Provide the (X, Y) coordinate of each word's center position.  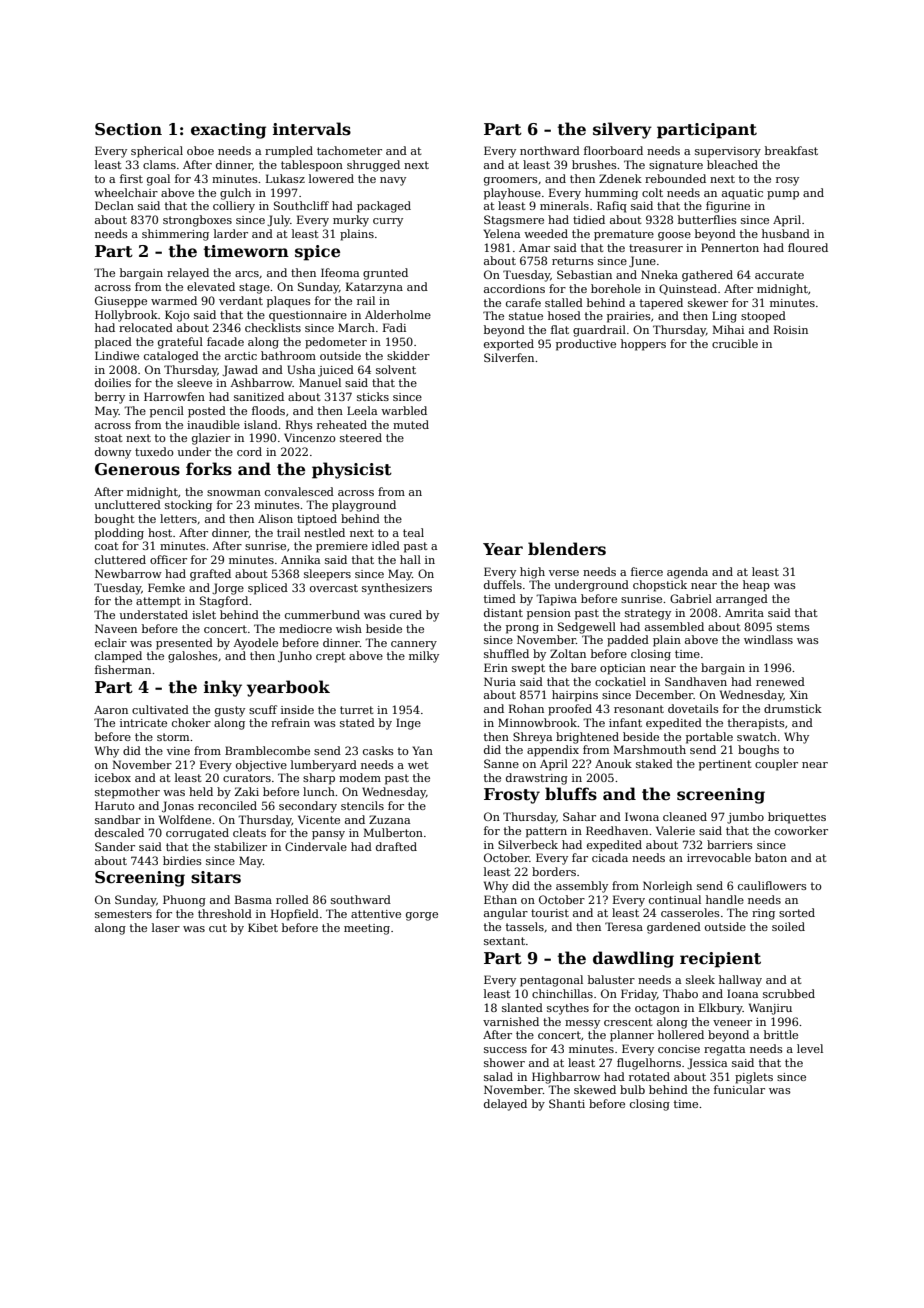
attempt (158, 602)
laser (166, 927)
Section (128, 129)
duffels (503, 584)
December (665, 694)
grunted (385, 274)
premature (624, 235)
